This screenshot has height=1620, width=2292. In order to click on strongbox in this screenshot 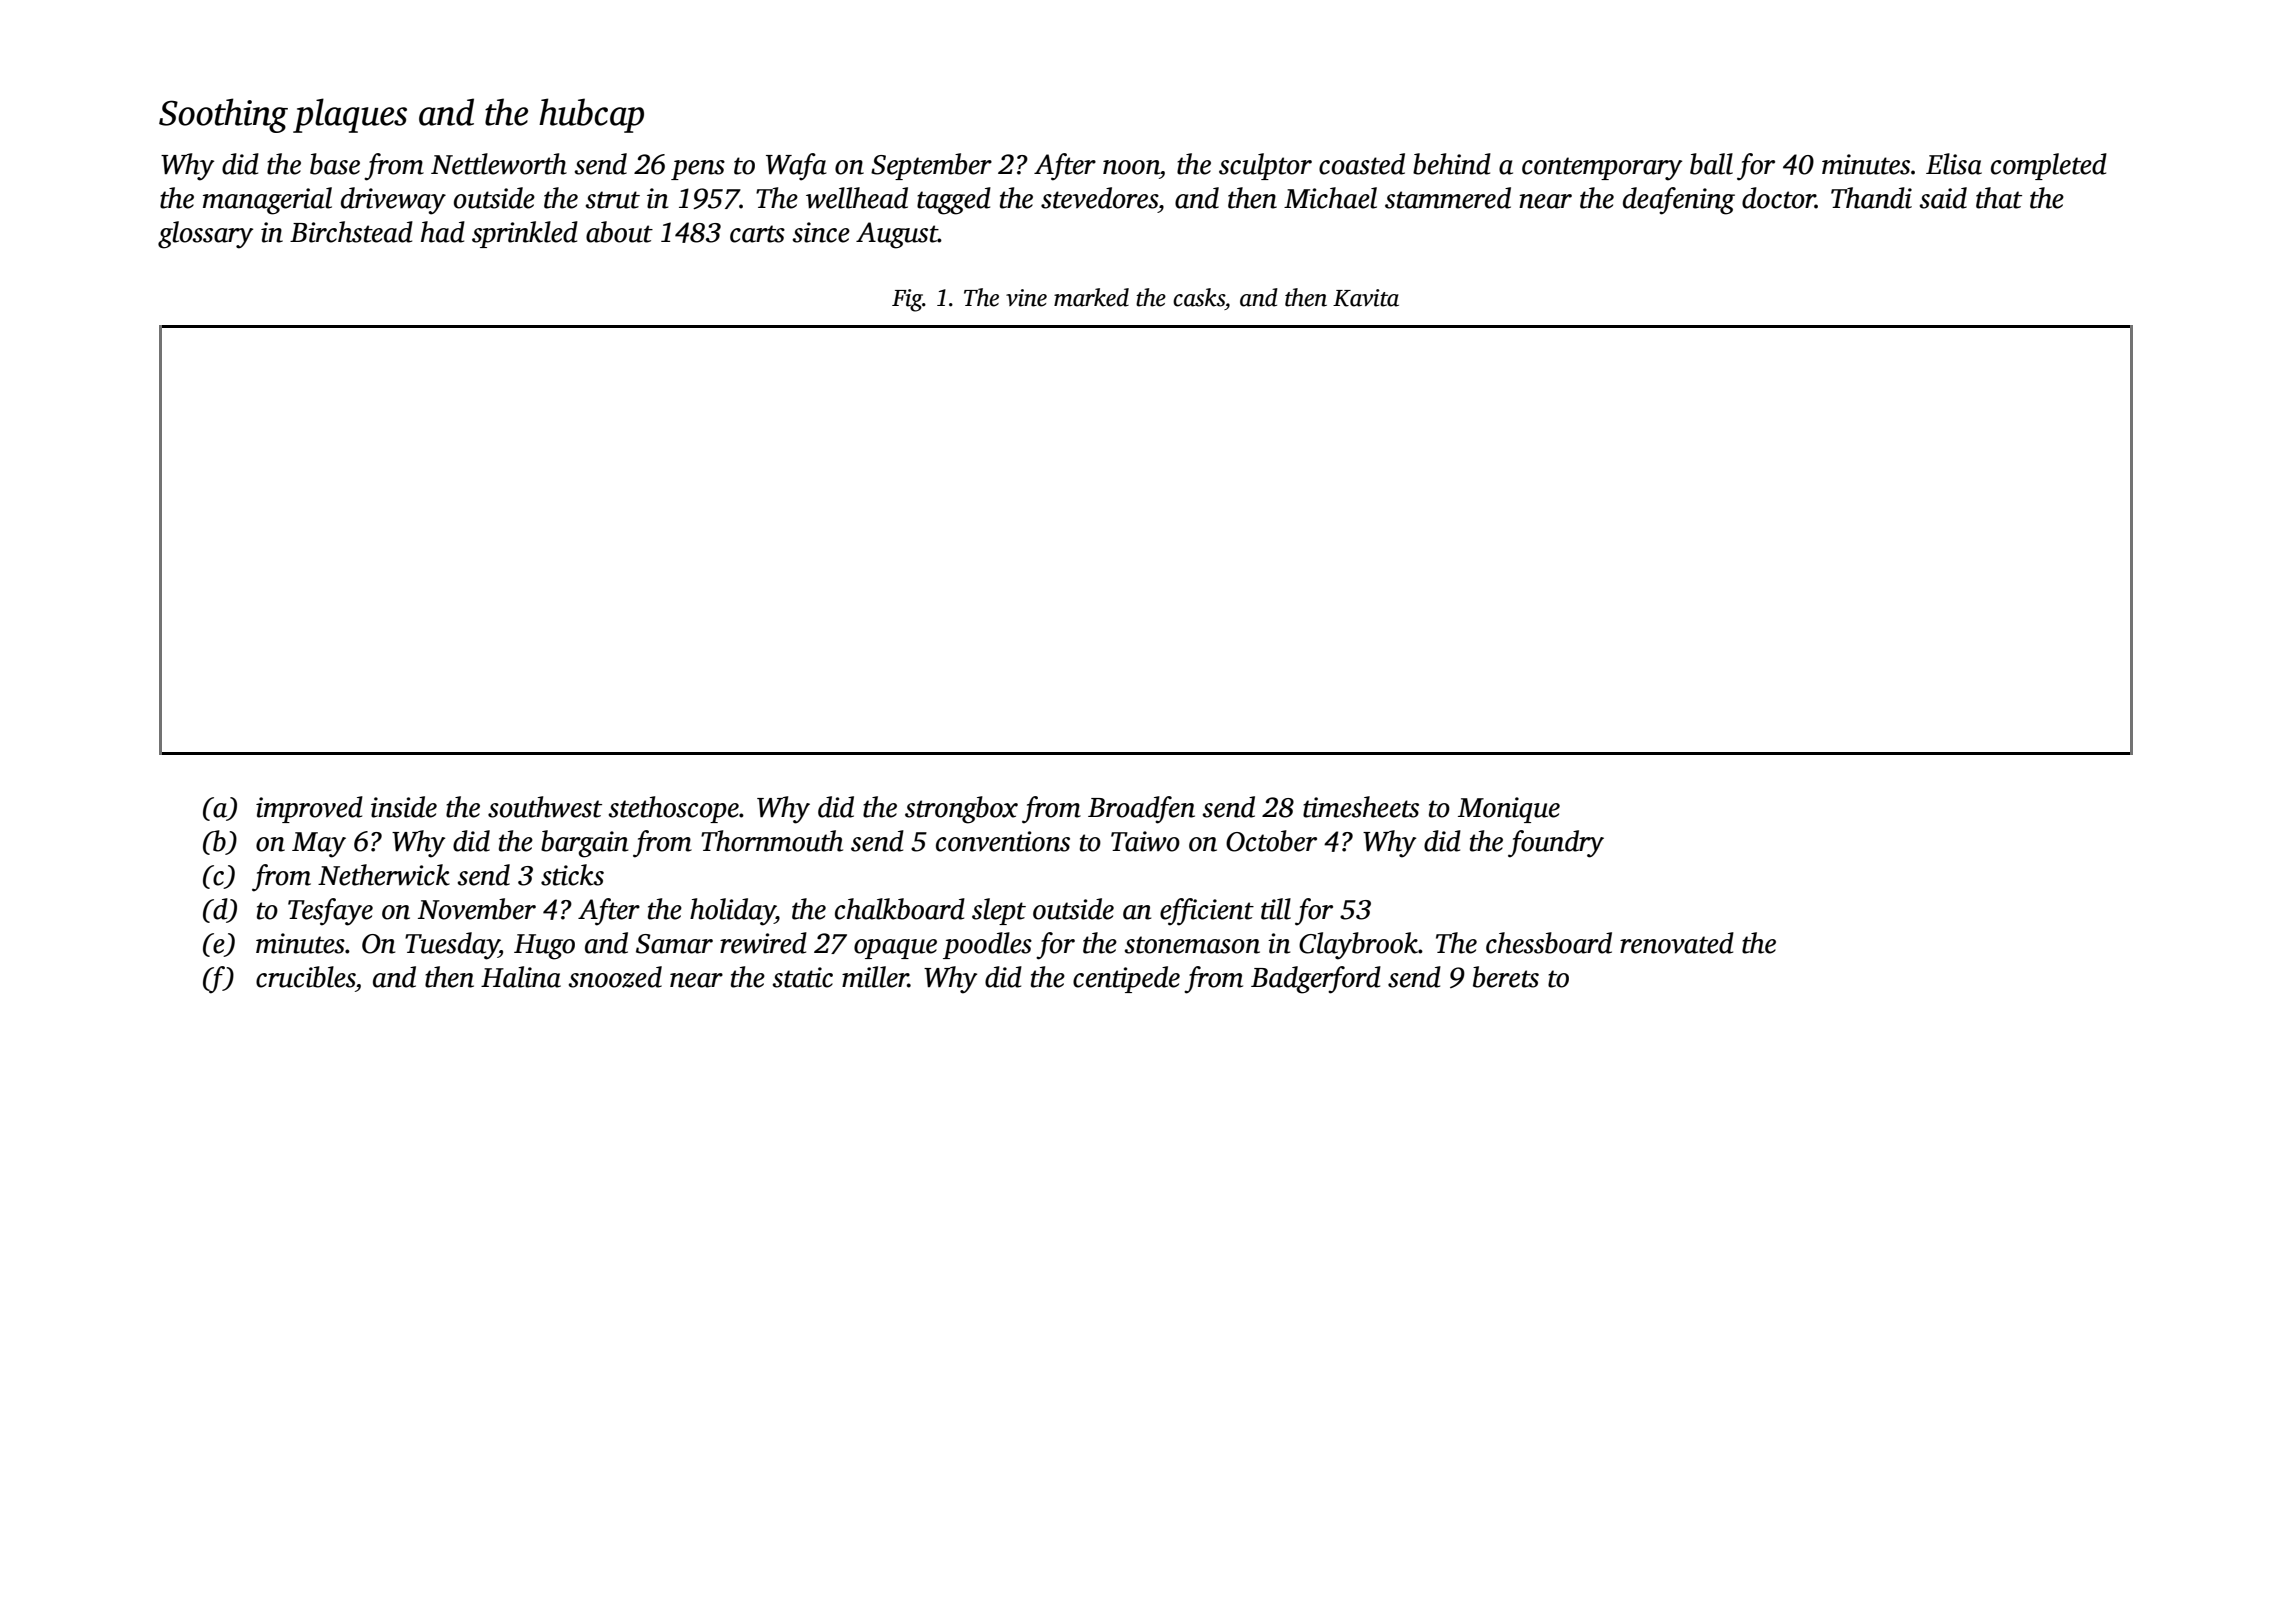, I will do `click(961, 810)`.
